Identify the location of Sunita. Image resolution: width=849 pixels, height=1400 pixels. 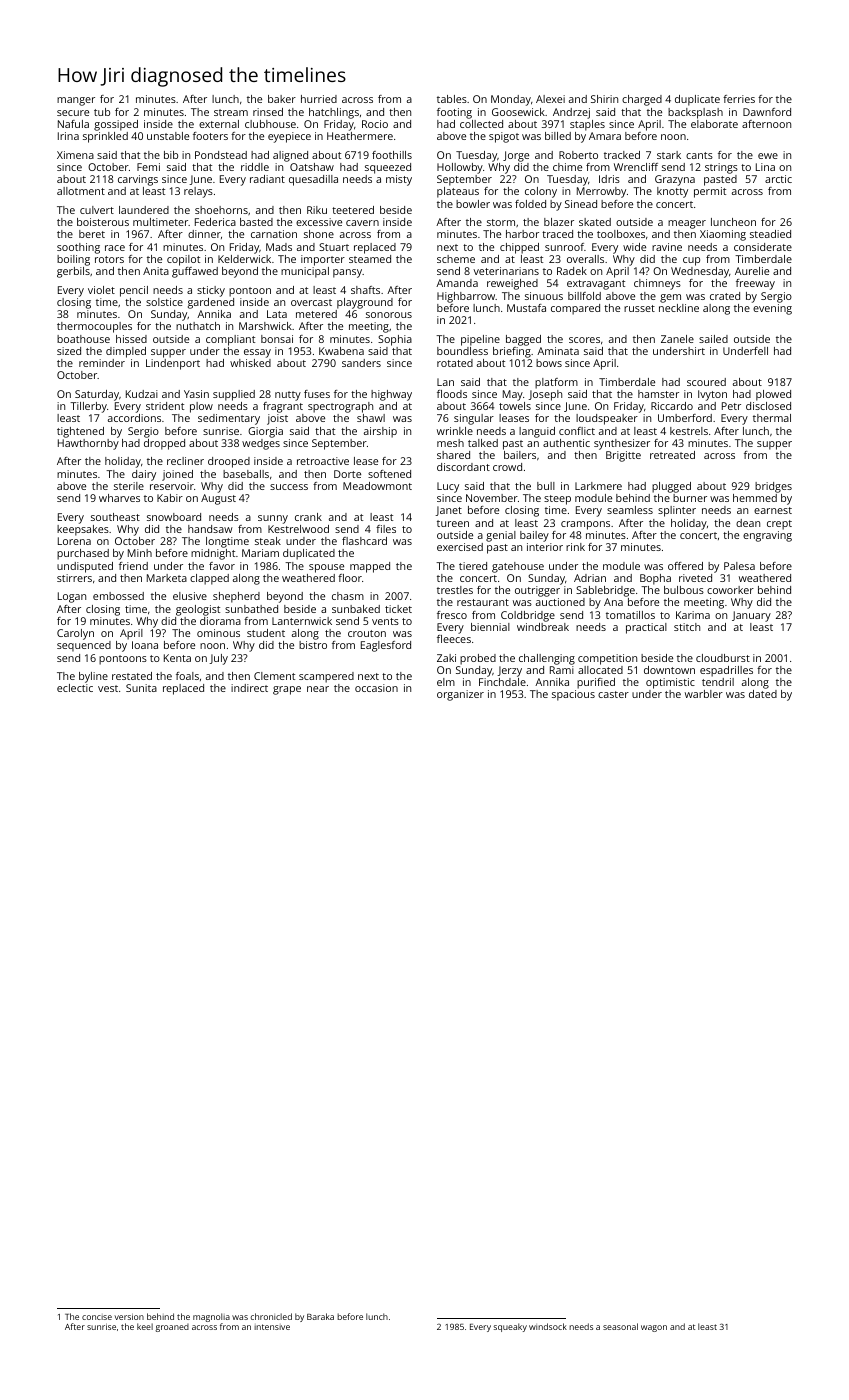
(141, 688).
